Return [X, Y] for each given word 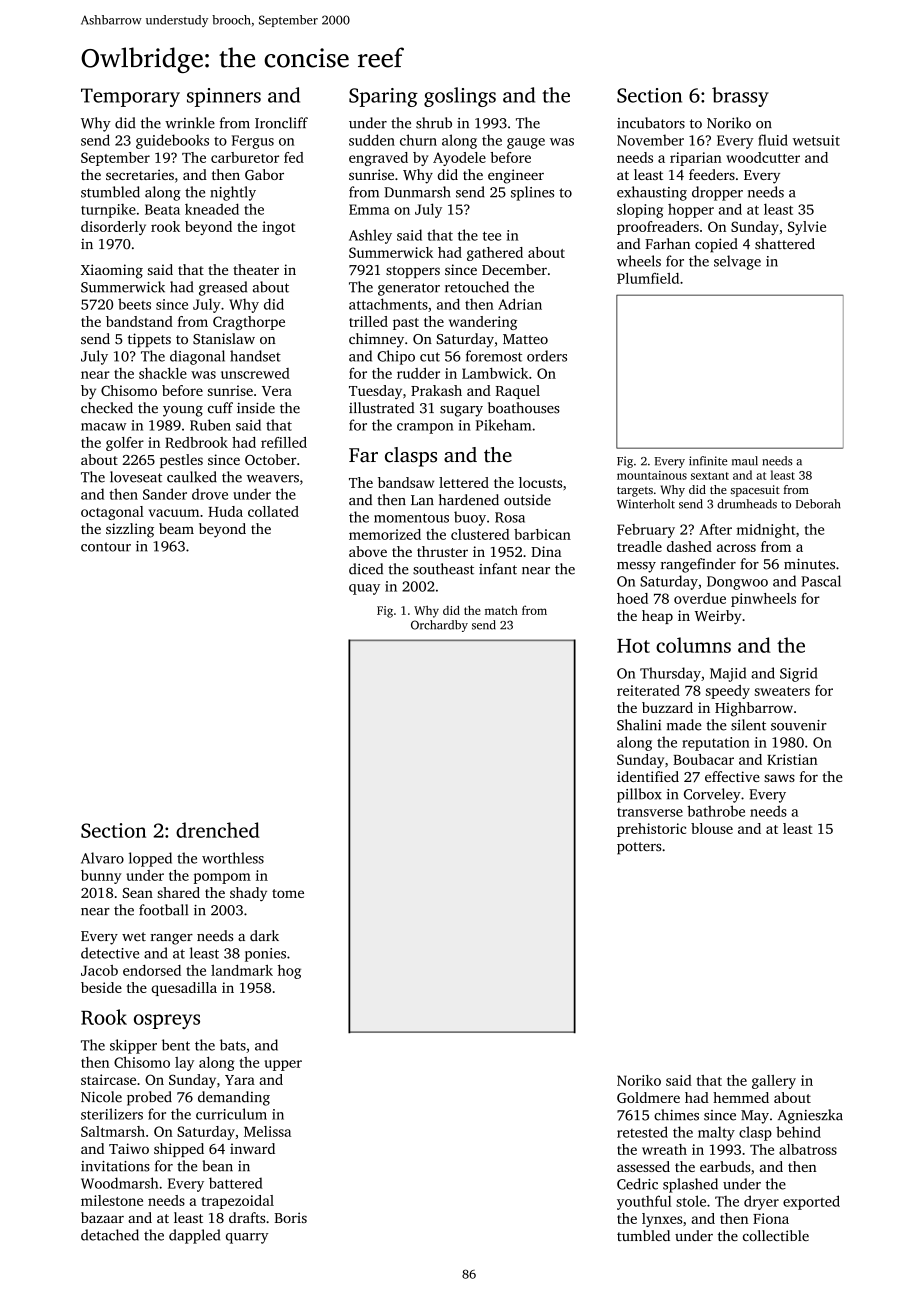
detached [110, 1235]
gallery [774, 1082]
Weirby [718, 617]
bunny [101, 877]
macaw [103, 427]
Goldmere [648, 1097]
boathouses [524, 408]
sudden [372, 140]
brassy [740, 97]
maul [745, 461]
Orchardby [439, 626]
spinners [224, 97]
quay [364, 589]
